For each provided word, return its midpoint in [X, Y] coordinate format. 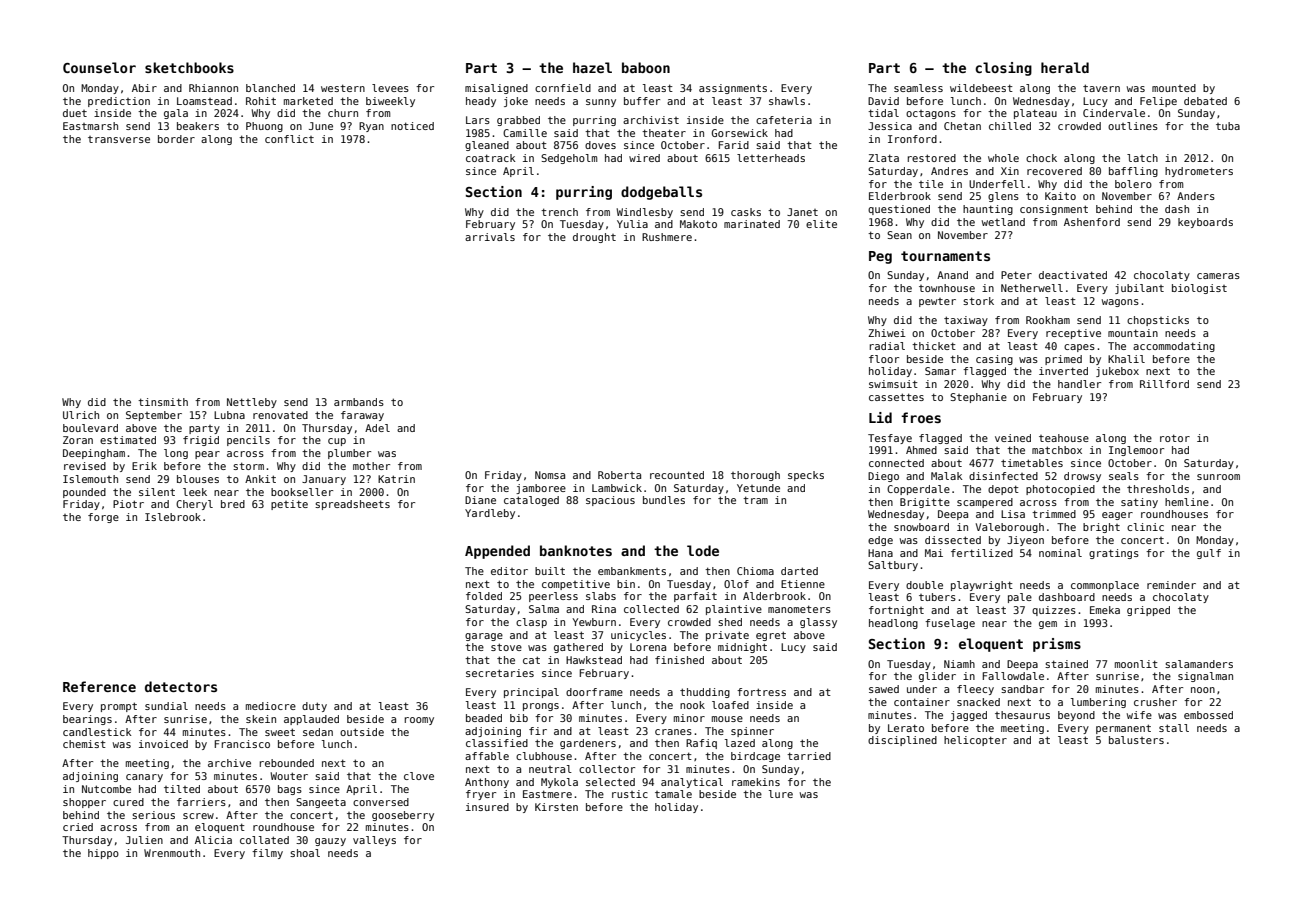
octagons [931, 114]
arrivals [490, 237]
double [924, 585]
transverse [119, 139]
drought [594, 238]
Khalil [1126, 359]
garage [484, 637]
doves [600, 145]
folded [484, 596]
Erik [144, 466]
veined [1013, 438]
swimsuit [893, 384]
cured [128, 802]
